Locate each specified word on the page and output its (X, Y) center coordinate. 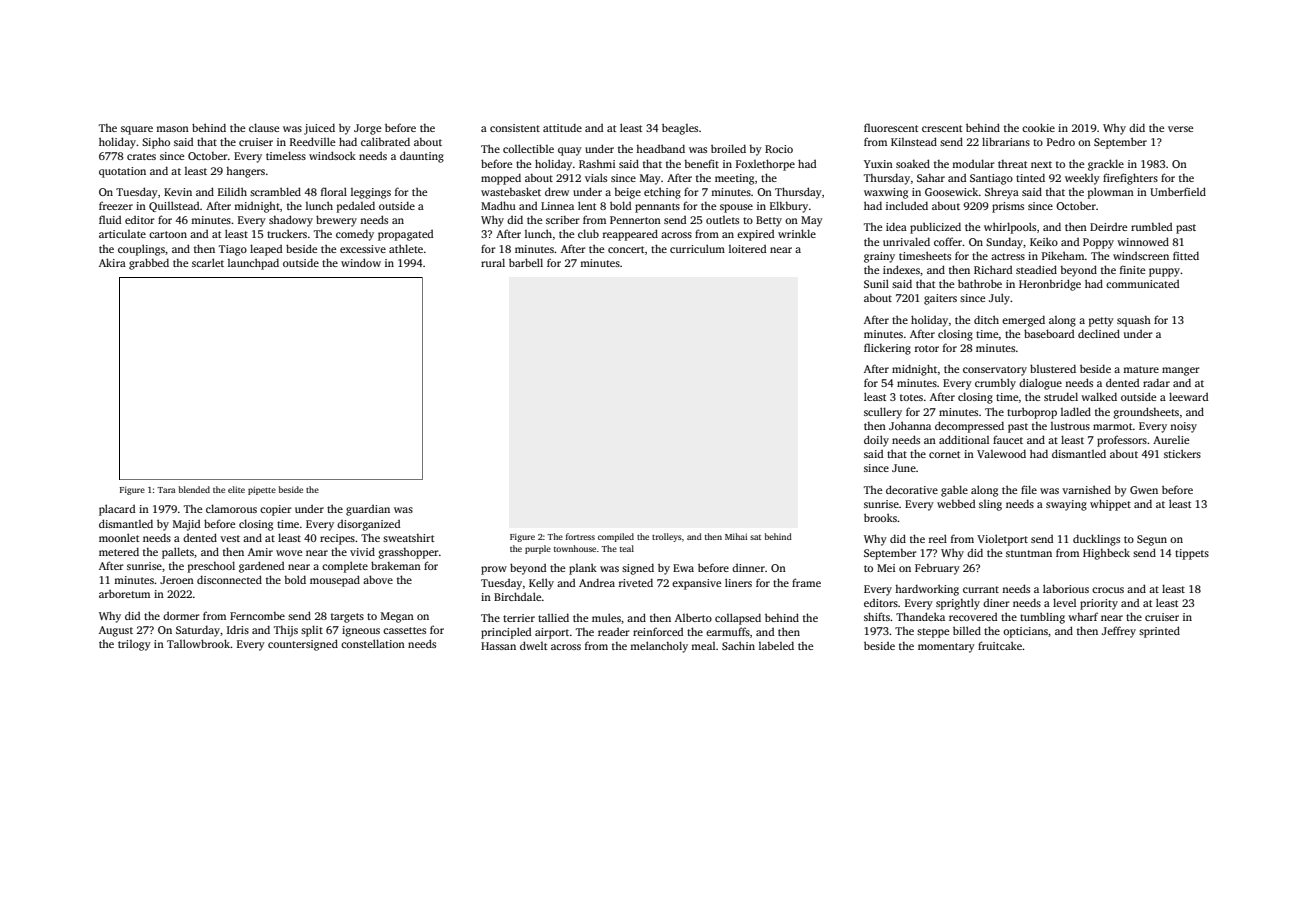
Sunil (876, 283)
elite (236, 489)
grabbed (149, 264)
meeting (734, 179)
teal (627, 548)
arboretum (124, 593)
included (907, 205)
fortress (580, 536)
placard (117, 510)
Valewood (1001, 453)
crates (141, 156)
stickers (1182, 453)
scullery (883, 413)
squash (1134, 321)
